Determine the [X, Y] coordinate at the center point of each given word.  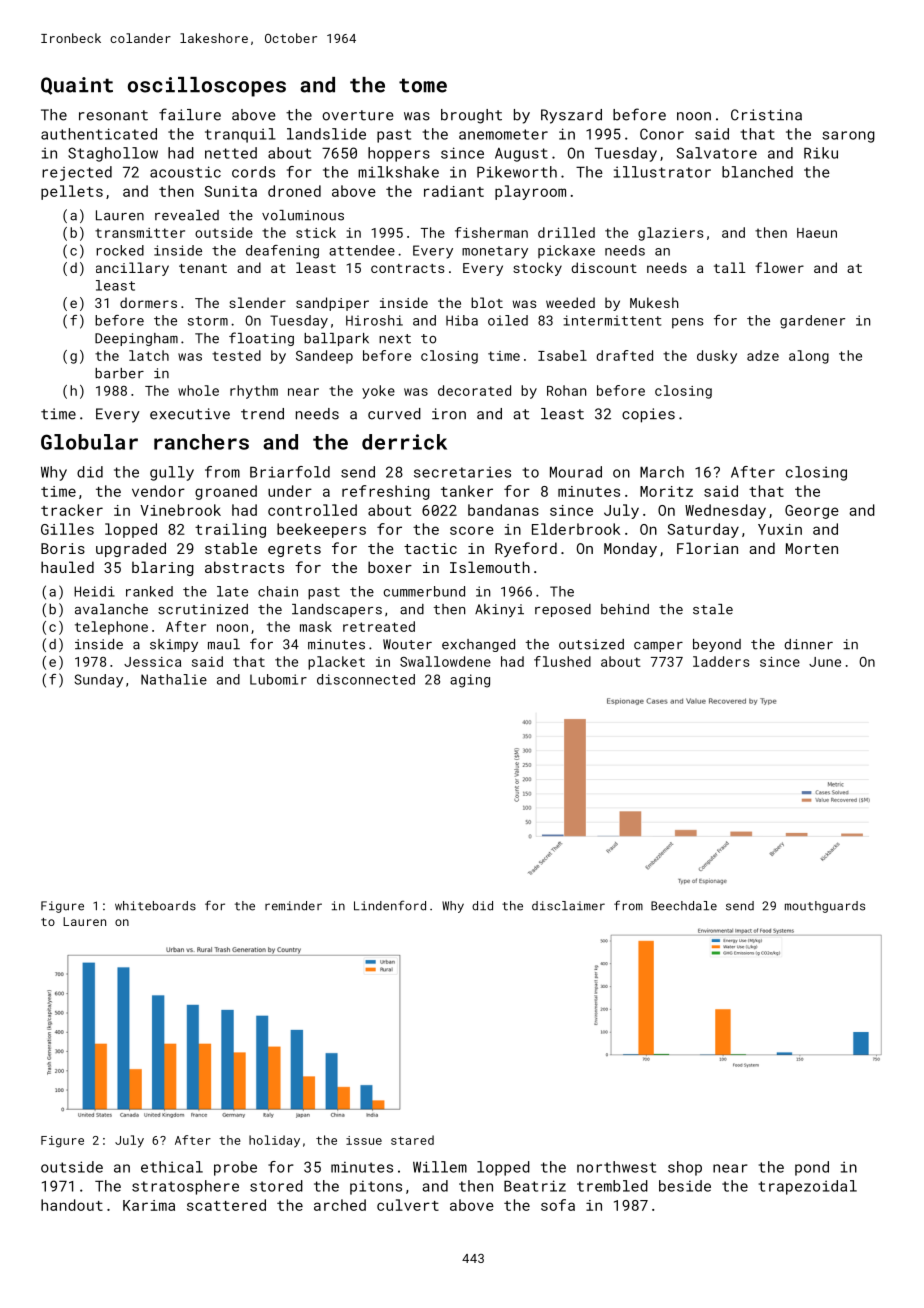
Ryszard [571, 116]
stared [412, 1140]
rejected [77, 173]
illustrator [662, 172]
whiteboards [155, 906]
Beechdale [684, 906]
